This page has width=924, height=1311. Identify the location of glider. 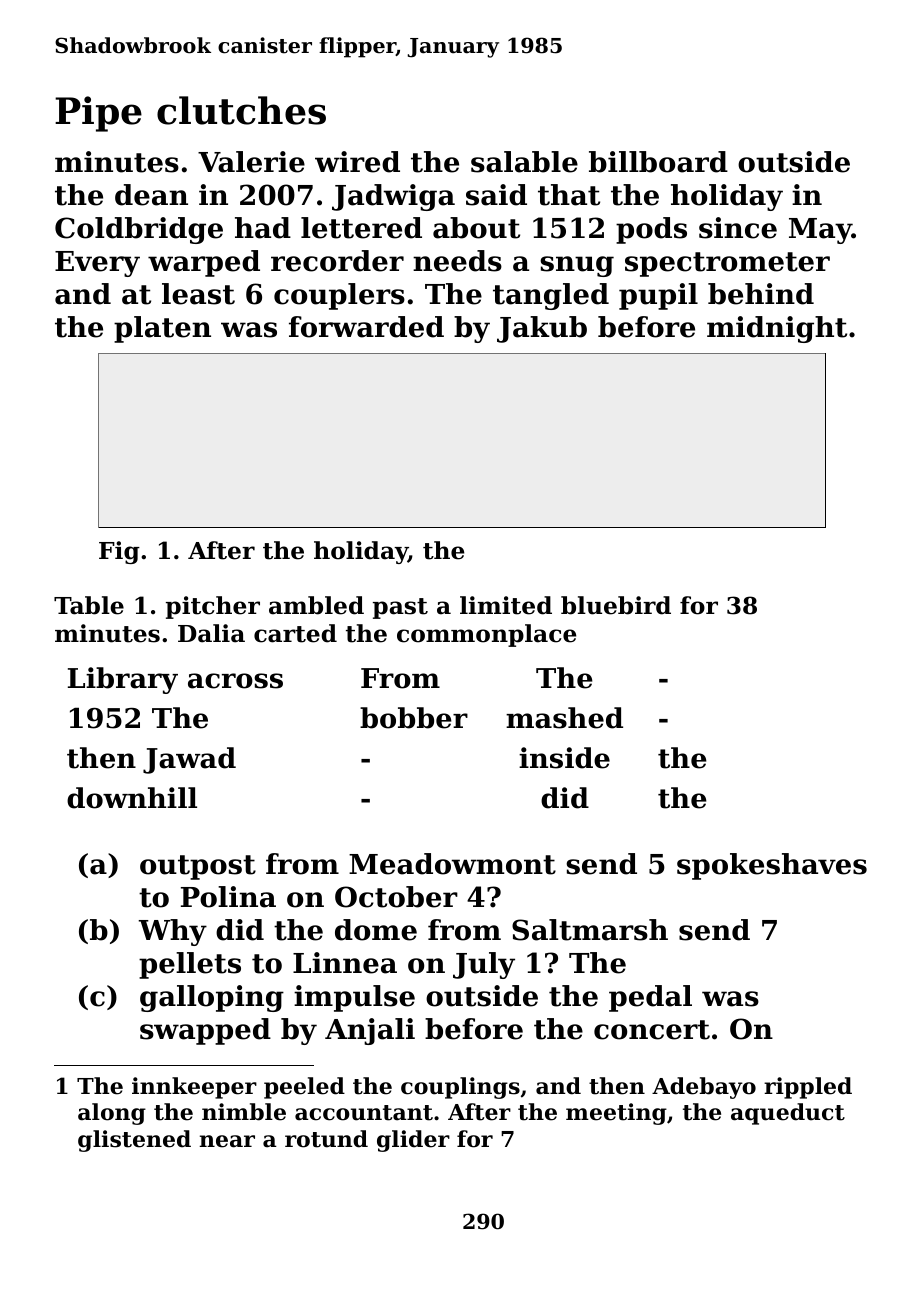
(413, 1141).
